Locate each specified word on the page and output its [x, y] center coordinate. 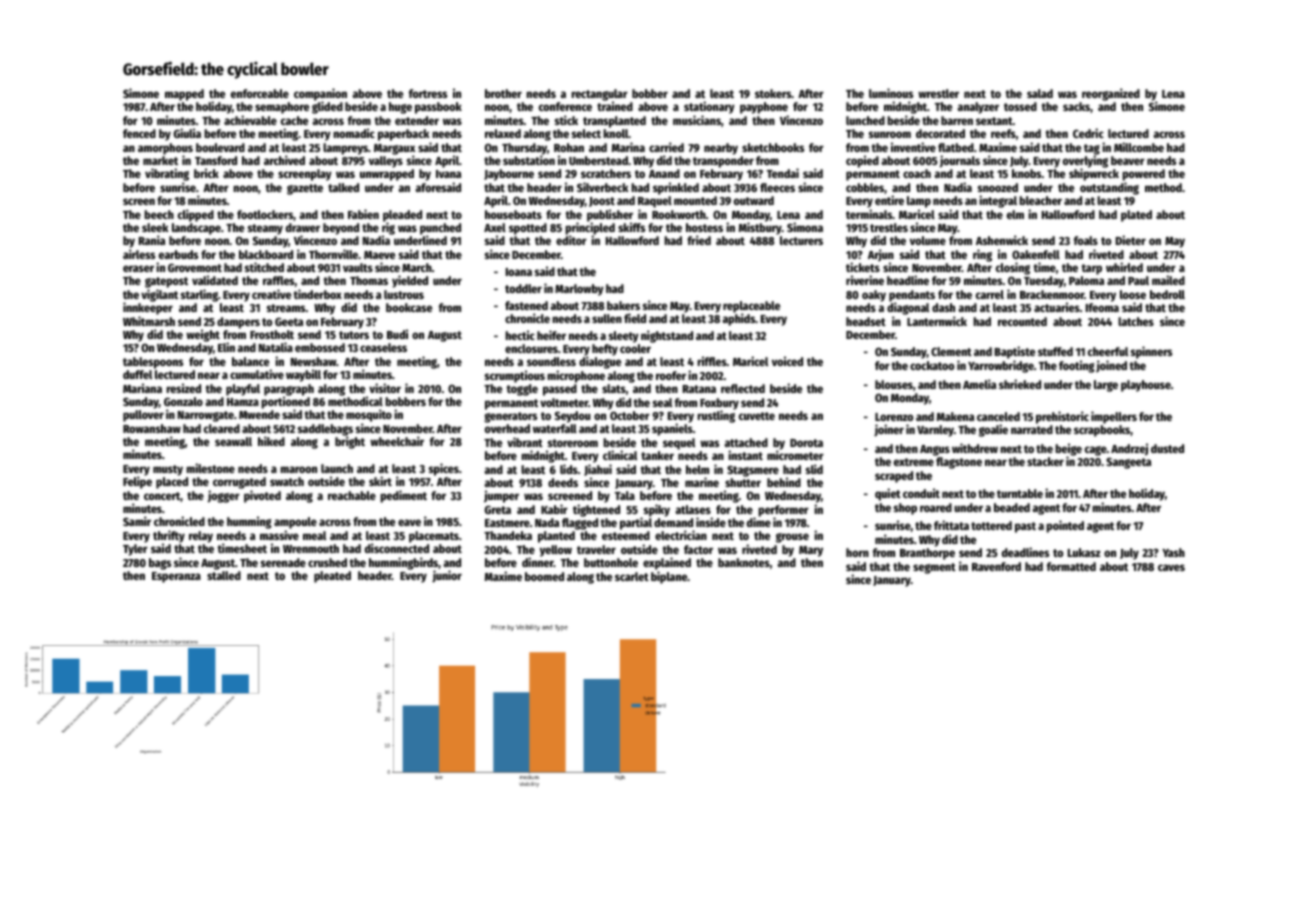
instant [745, 455]
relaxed [503, 133]
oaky [874, 296]
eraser [138, 268]
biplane [669, 577]
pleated [332, 577]
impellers [1114, 417]
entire [889, 200]
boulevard [220, 147]
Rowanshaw [152, 428]
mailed [1168, 280]
